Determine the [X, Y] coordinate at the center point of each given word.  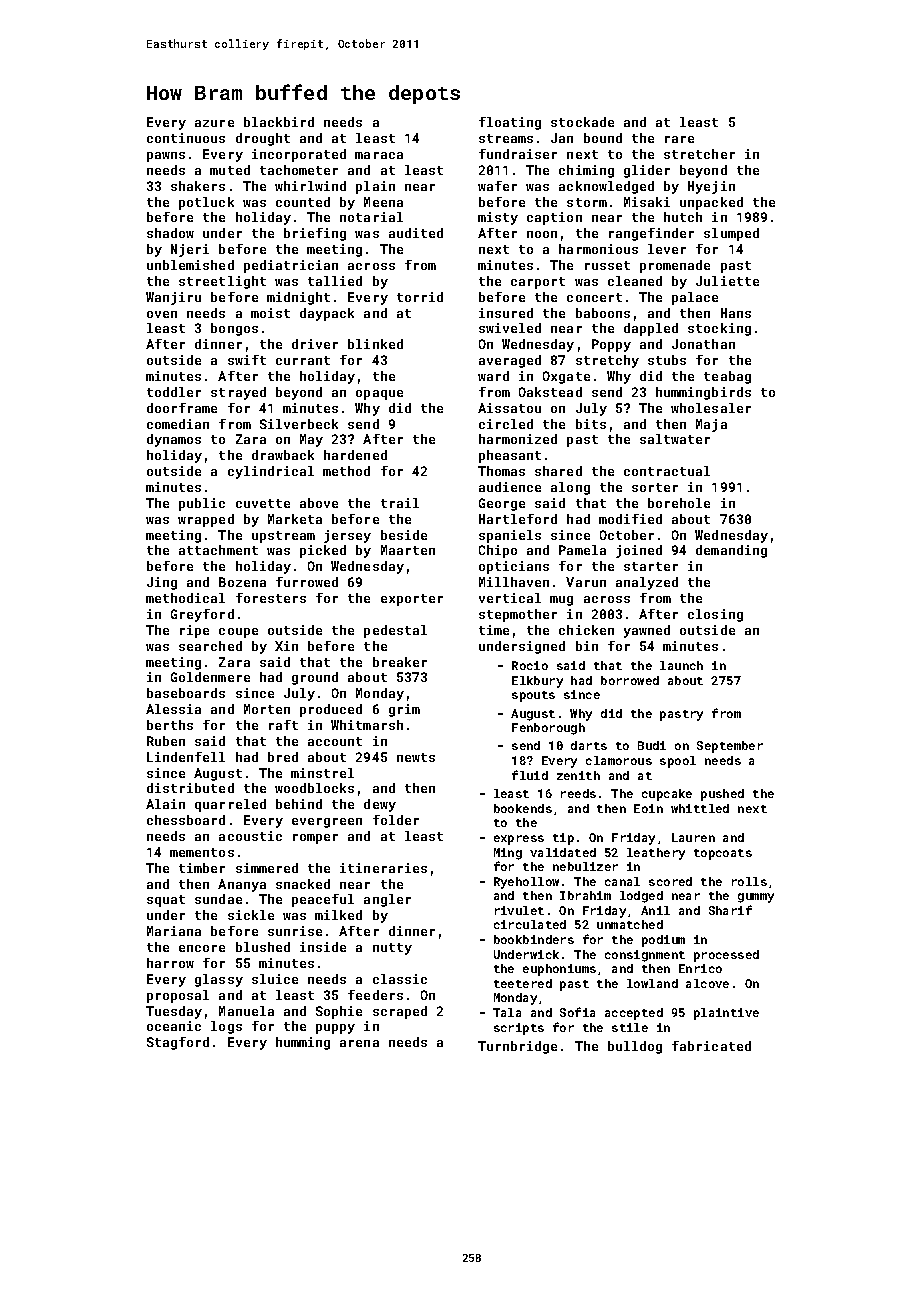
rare [679, 139]
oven [162, 314]
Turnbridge [517, 1047]
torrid [420, 297]
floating [510, 123]
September [730, 747]
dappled [651, 329]
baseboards [186, 693]
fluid [530, 775]
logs [226, 1027]
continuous [186, 138]
